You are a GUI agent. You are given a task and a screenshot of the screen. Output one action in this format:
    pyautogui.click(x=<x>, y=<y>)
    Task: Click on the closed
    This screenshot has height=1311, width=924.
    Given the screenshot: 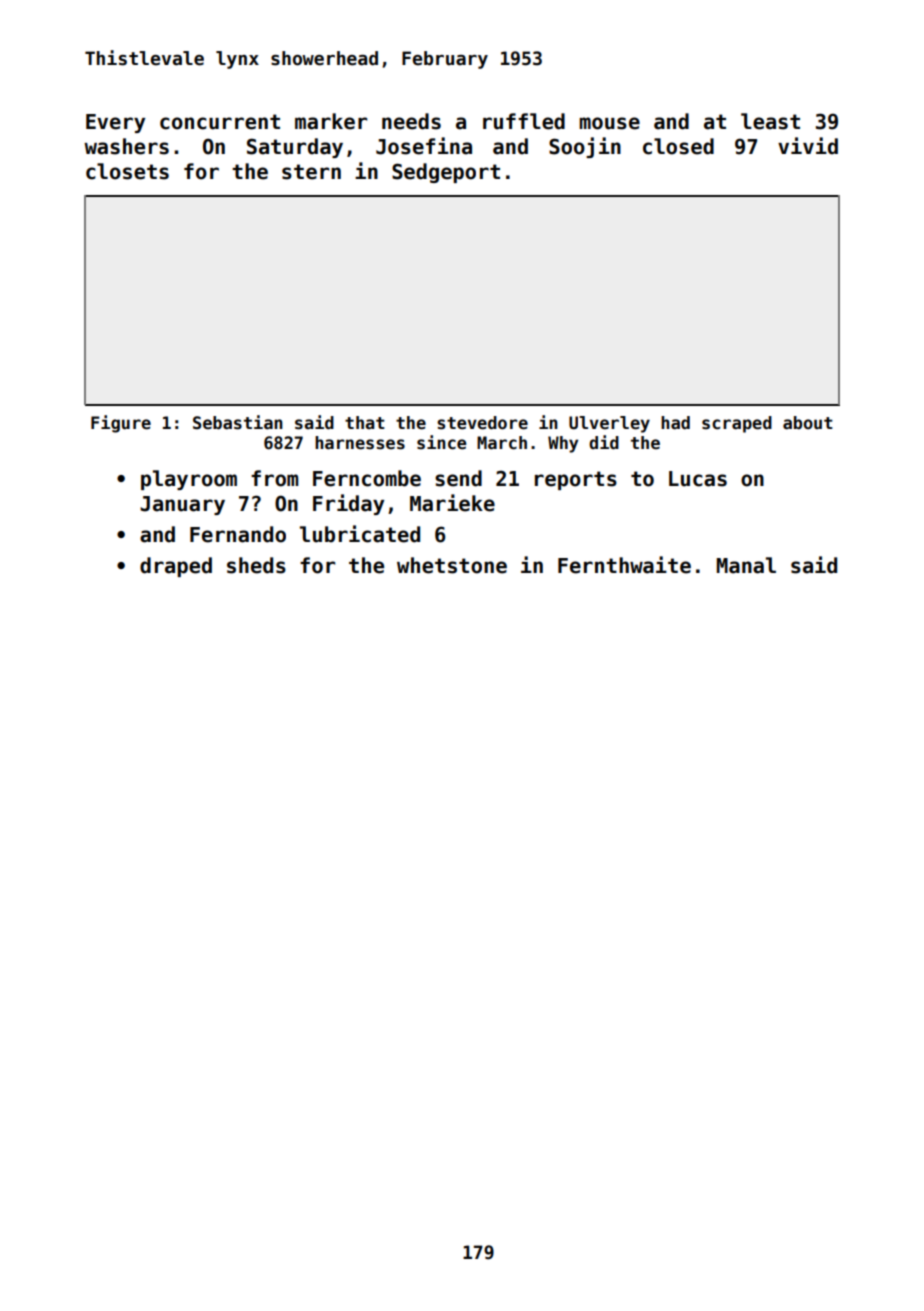 What is the action you would take?
    pyautogui.click(x=678, y=146)
